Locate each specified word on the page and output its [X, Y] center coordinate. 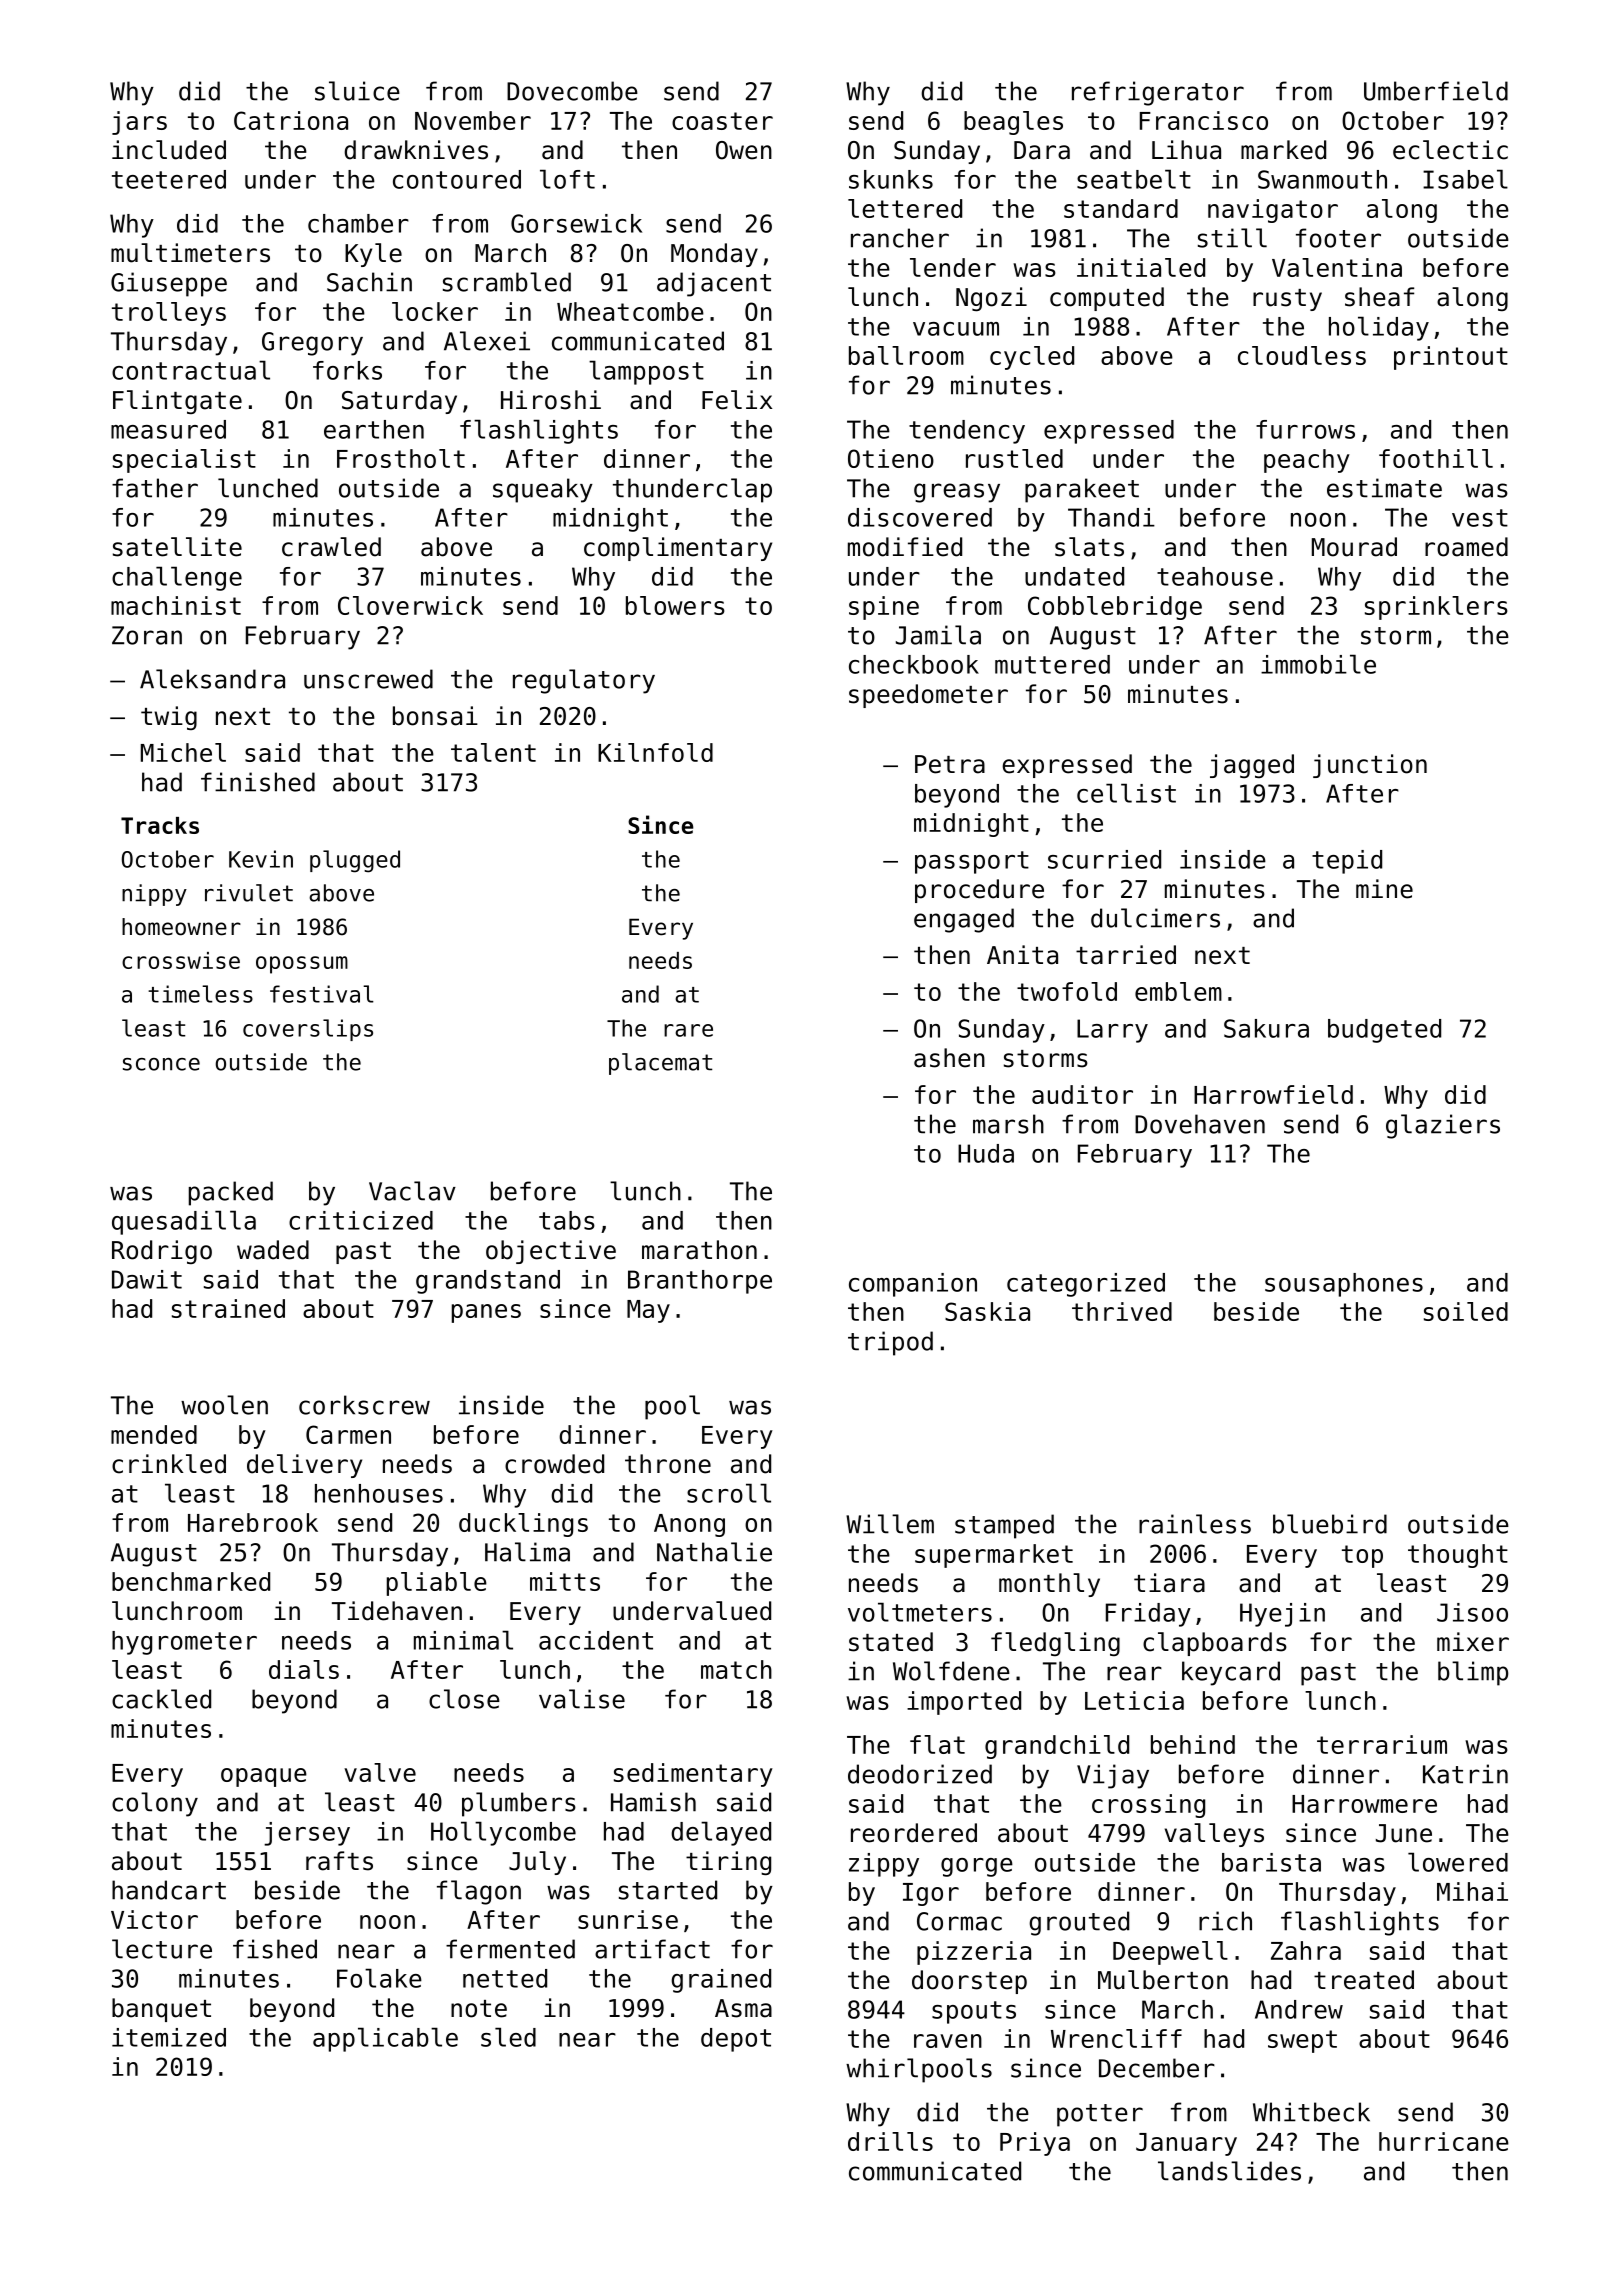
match [736, 1669]
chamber [358, 223]
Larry [1112, 1031]
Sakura [1266, 1028]
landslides [1229, 2171]
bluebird [1330, 1524]
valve [380, 1772]
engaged [964, 920]
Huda [986, 1153]
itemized [169, 2037]
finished [258, 782]
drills [890, 2141]
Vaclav [412, 1191]
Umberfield [1436, 91]
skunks [891, 179]
